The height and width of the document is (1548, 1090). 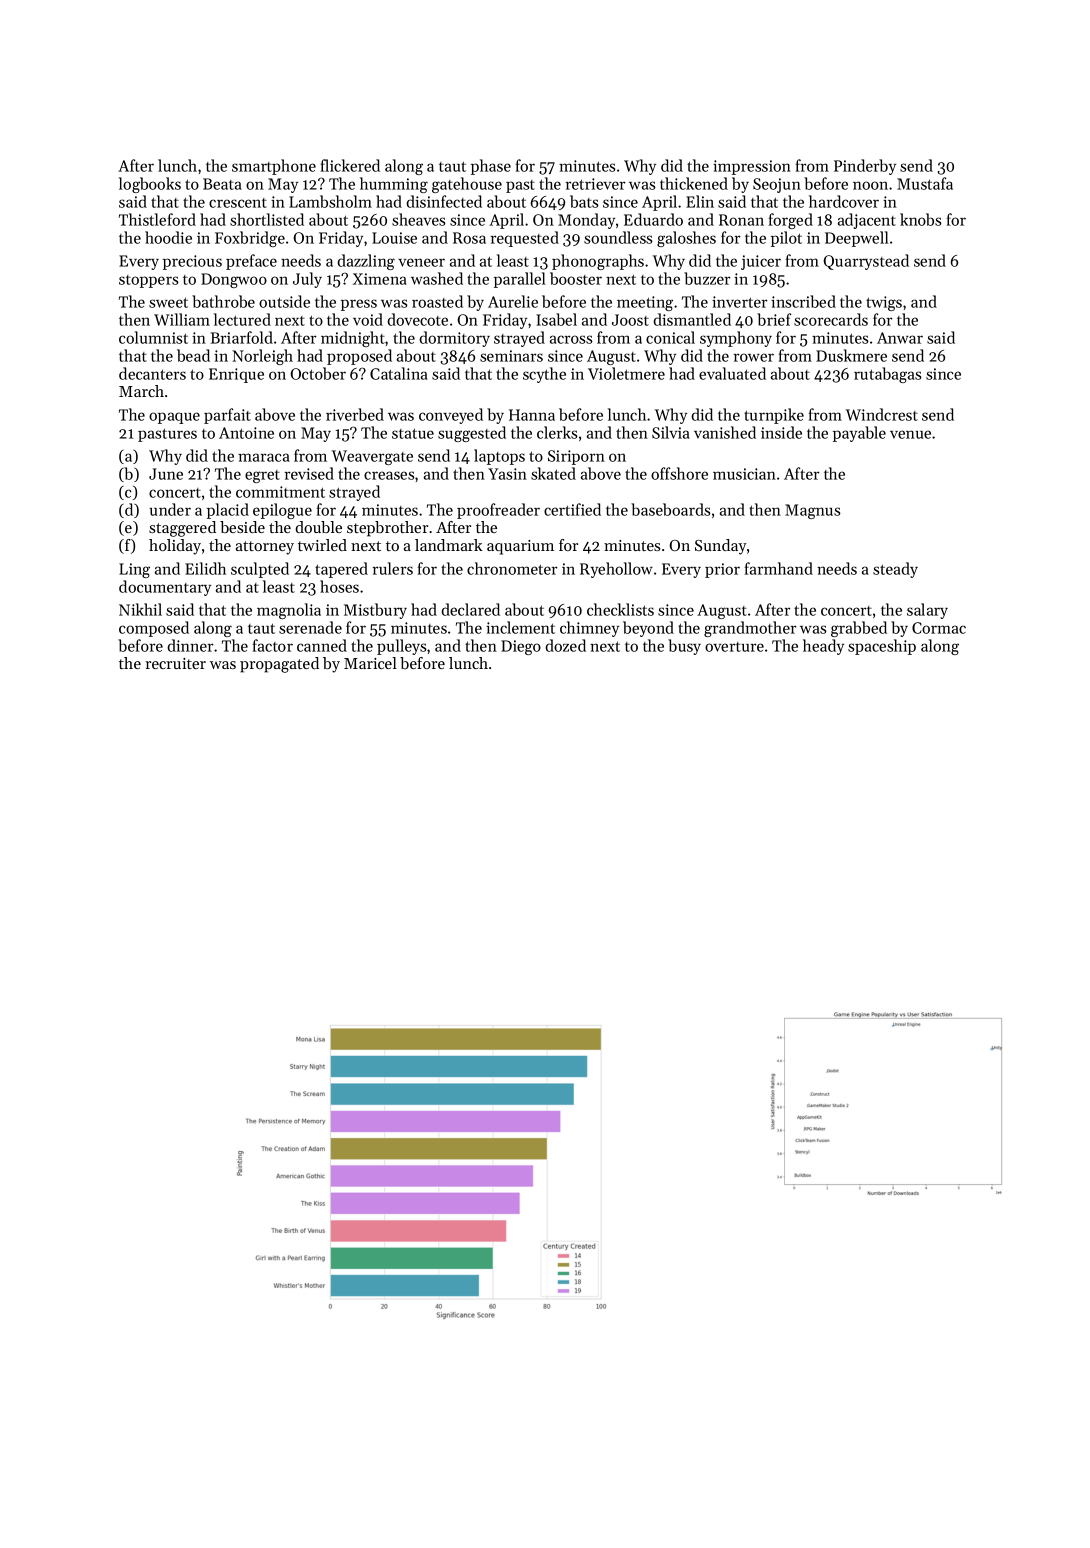 I want to click on serenade, so click(x=310, y=627).
